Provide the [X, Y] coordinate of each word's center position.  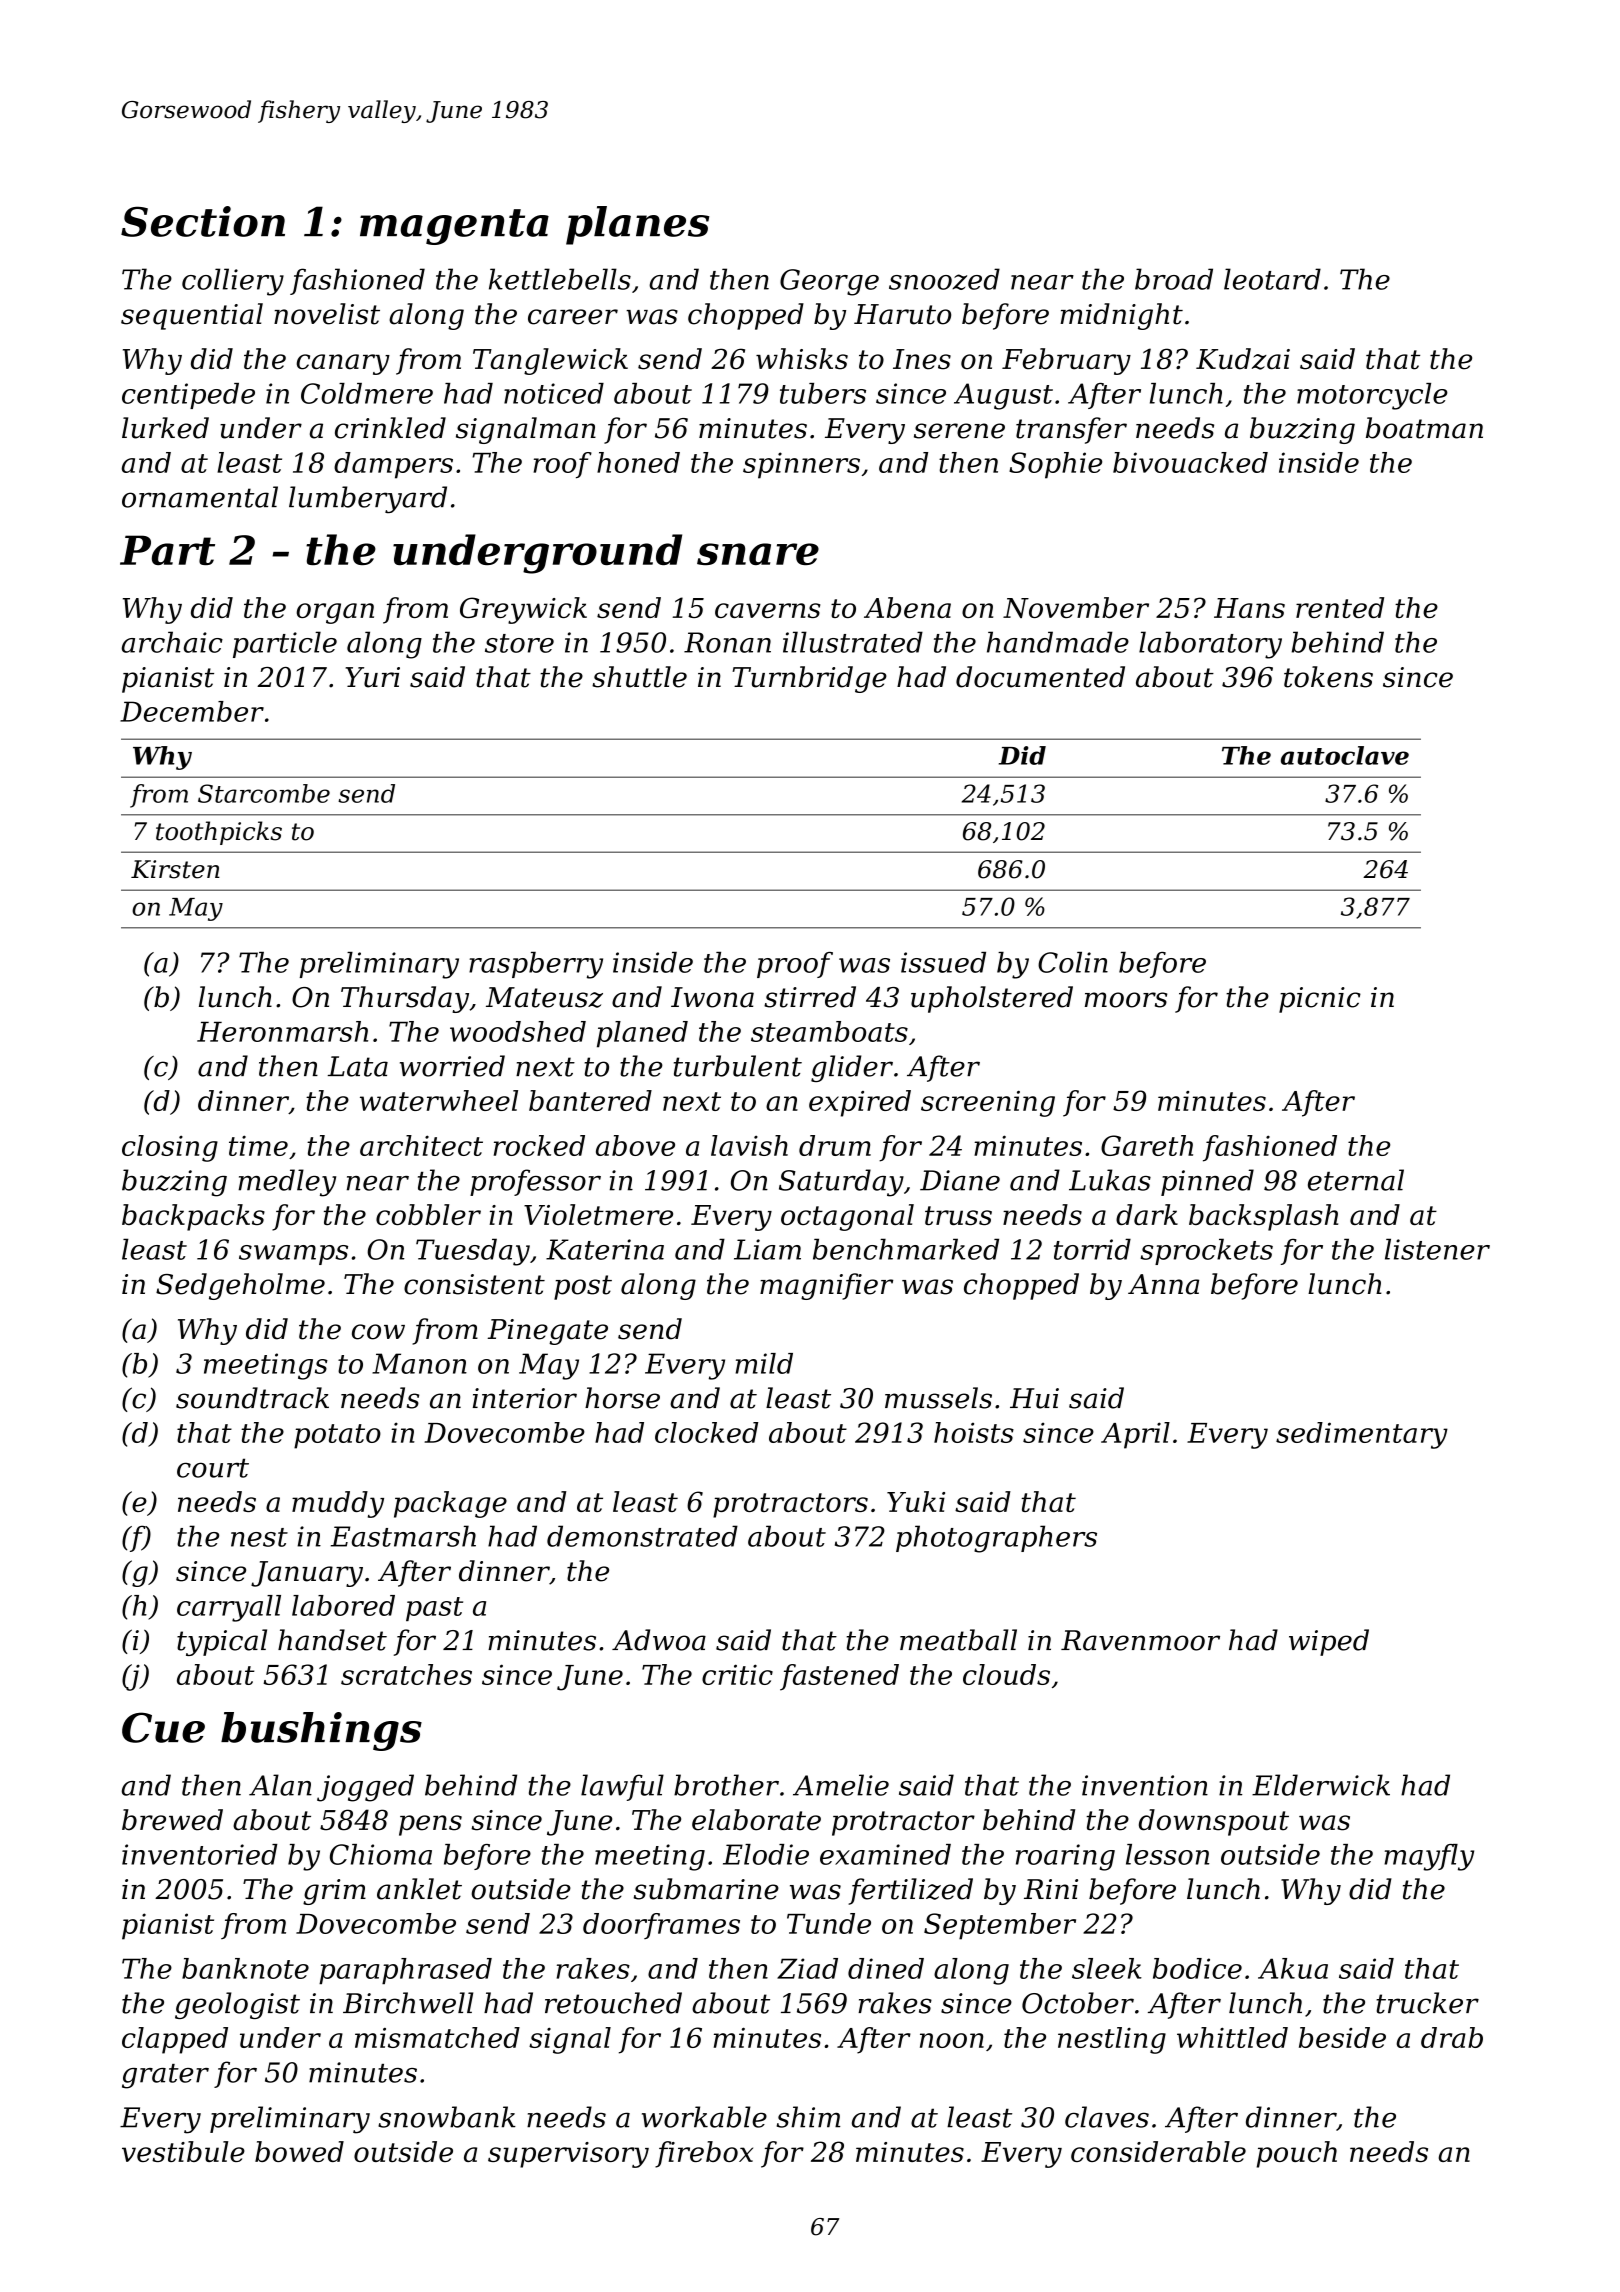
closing [170, 1148]
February [1066, 361]
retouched [613, 2003]
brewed [172, 1820]
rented [1340, 607]
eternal [1356, 1180]
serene [959, 431]
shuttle [639, 677]
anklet [419, 1889]
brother [726, 1785]
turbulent [738, 1066]
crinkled [390, 428]
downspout [1214, 1822]
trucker [1427, 2003]
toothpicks [219, 833]
